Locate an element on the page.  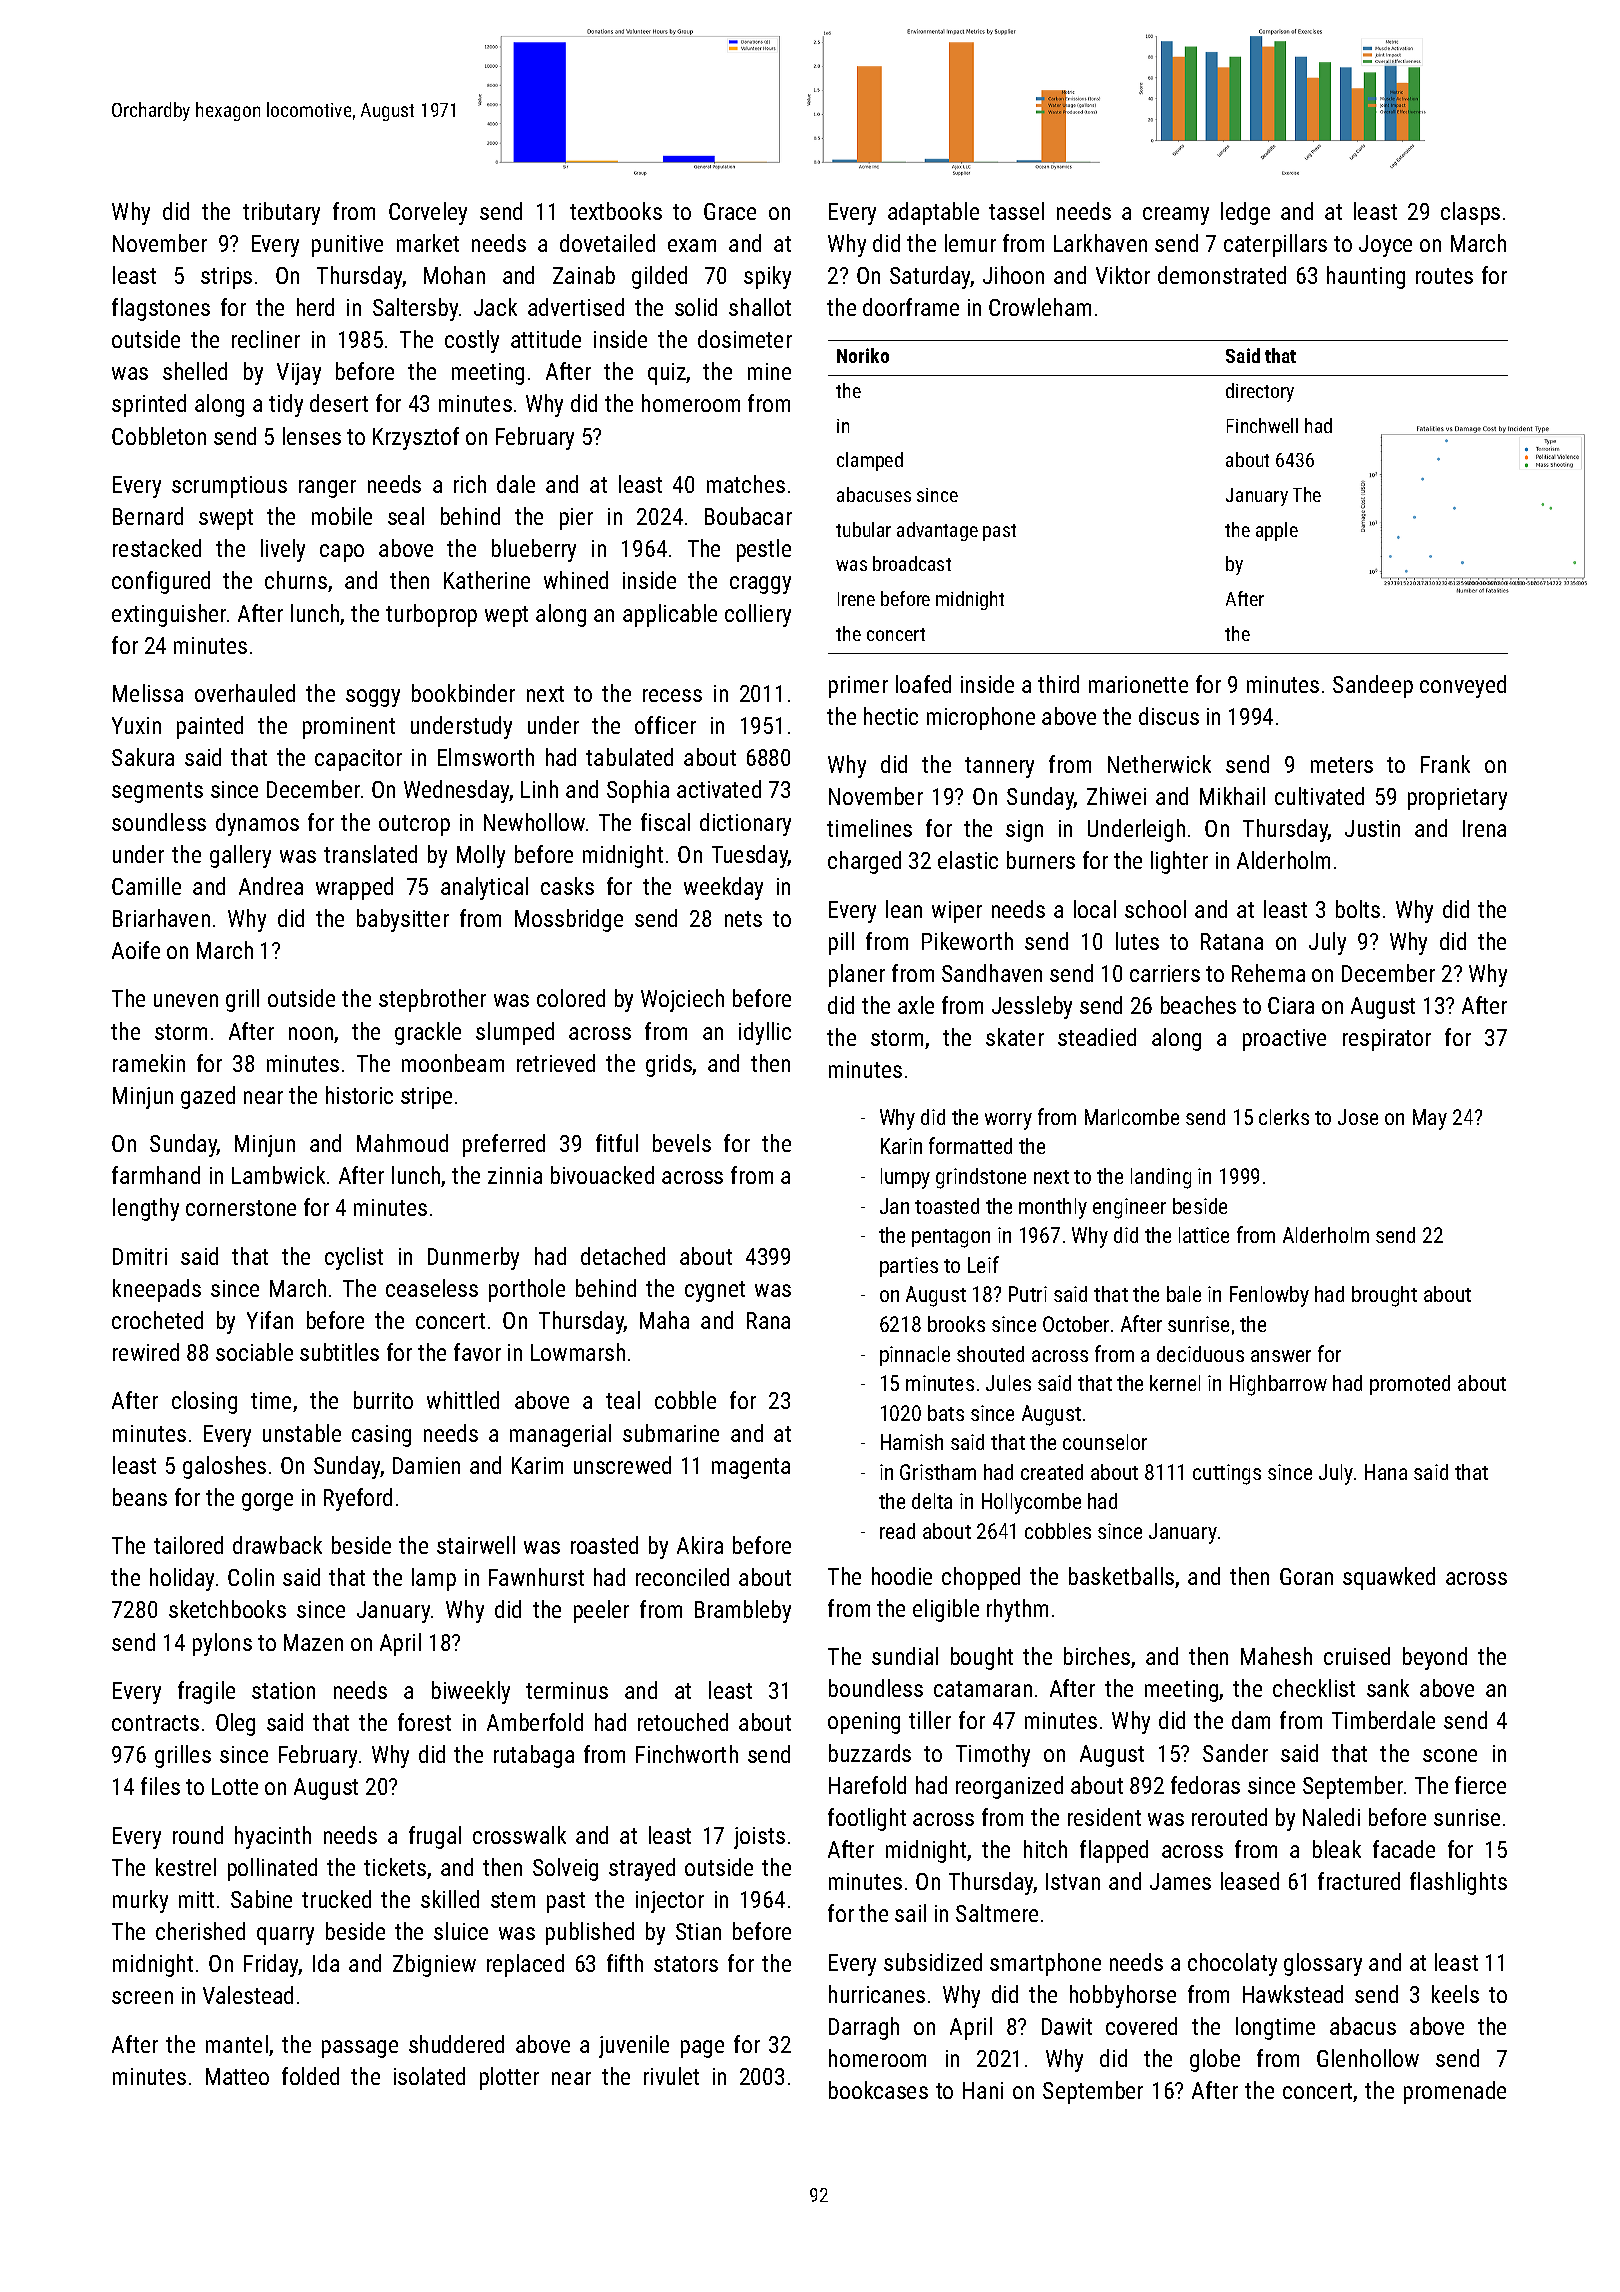
Corveley is located at coordinates (428, 213).
